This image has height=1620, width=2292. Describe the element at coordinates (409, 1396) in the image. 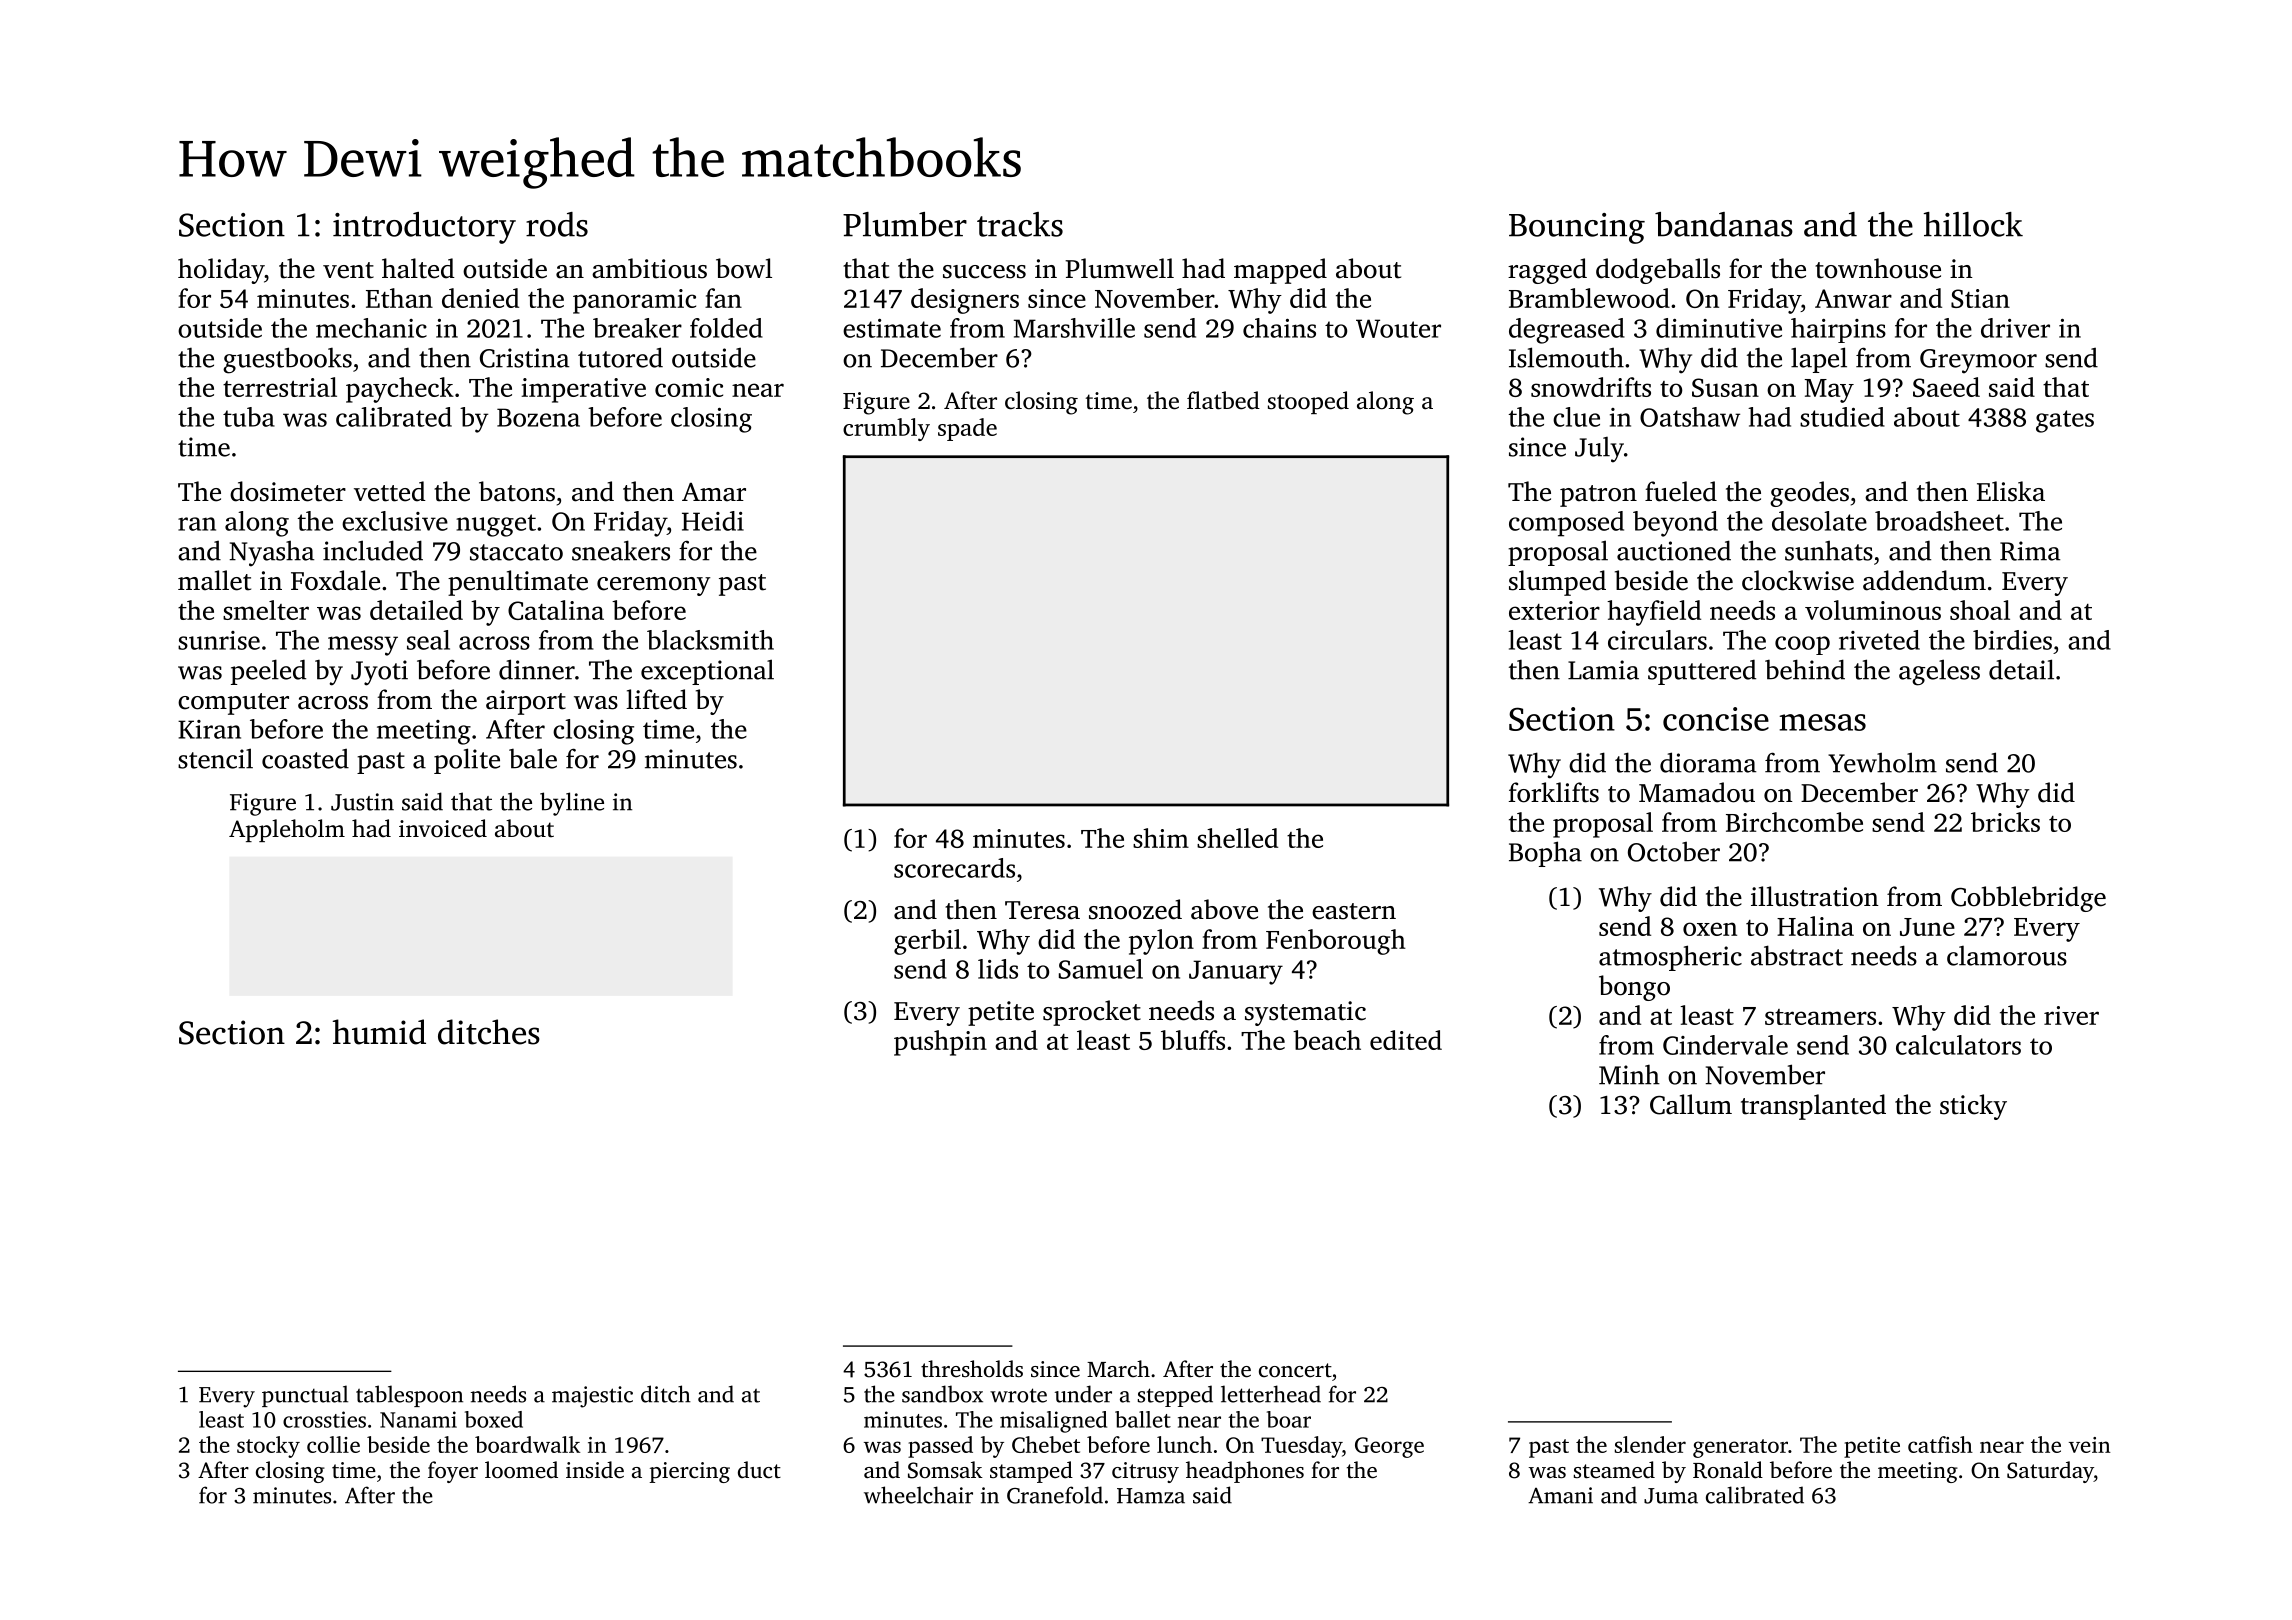

I see `tablespoon` at that location.
